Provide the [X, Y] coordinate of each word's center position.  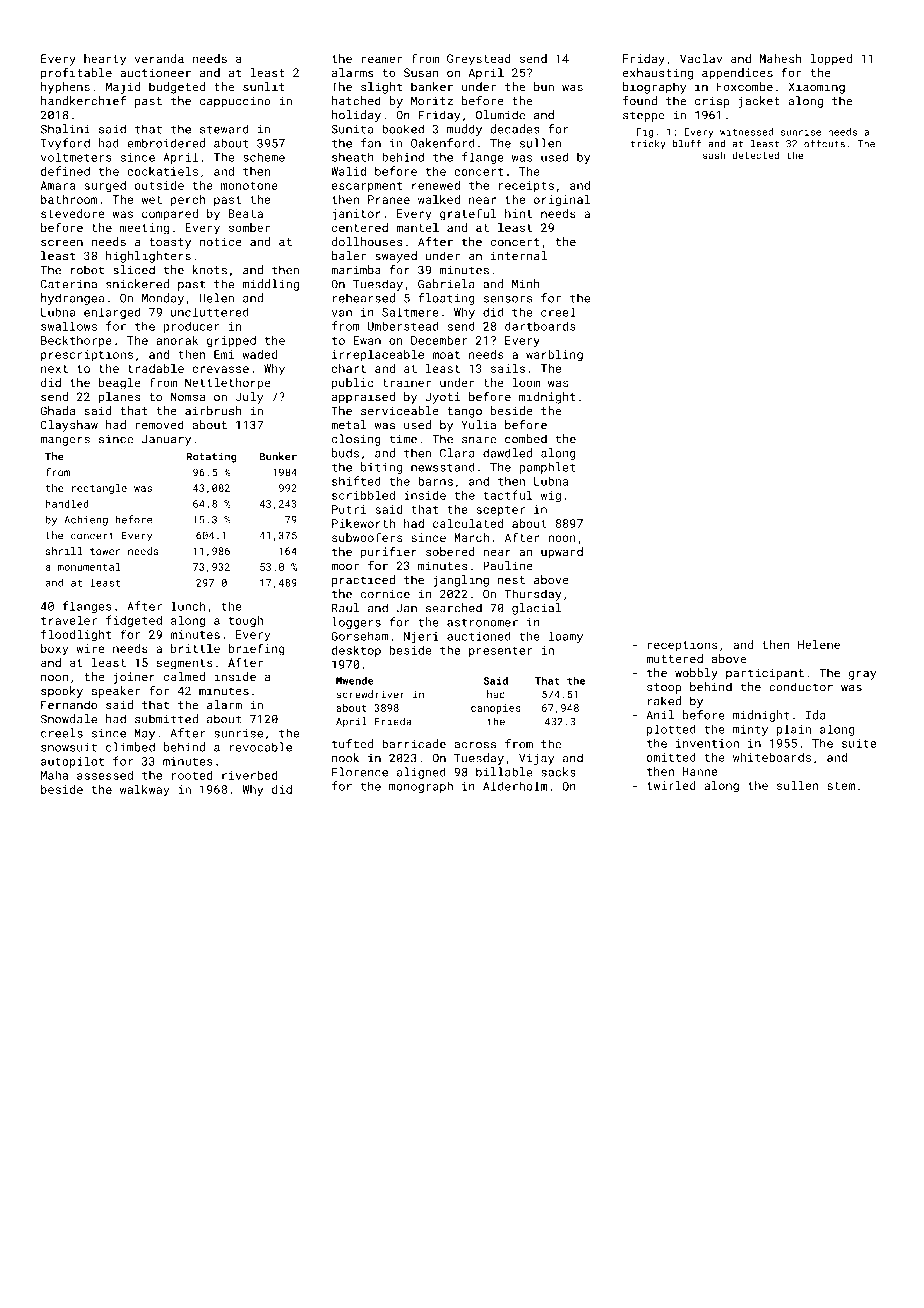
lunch [188, 606]
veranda [159, 58]
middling [271, 285]
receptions [682, 646]
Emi [224, 354]
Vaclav [701, 58]
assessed [105, 775]
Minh [526, 284]
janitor [356, 215]
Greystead [479, 60]
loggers [356, 623]
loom [526, 382]
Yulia [478, 425]
